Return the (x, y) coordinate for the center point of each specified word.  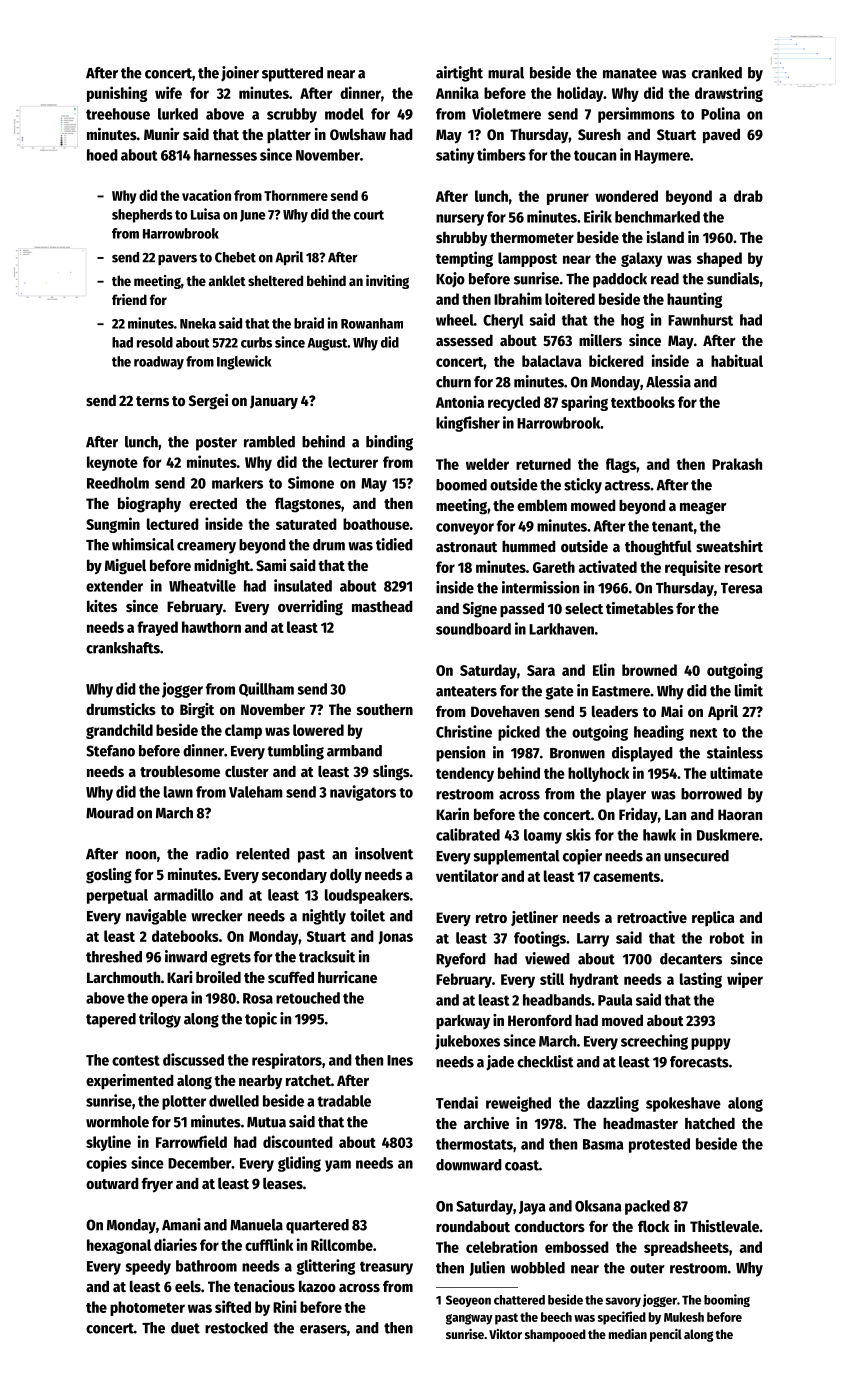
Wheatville (202, 585)
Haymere (662, 157)
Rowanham (372, 323)
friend (129, 299)
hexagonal (119, 1246)
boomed (461, 485)
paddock (620, 280)
